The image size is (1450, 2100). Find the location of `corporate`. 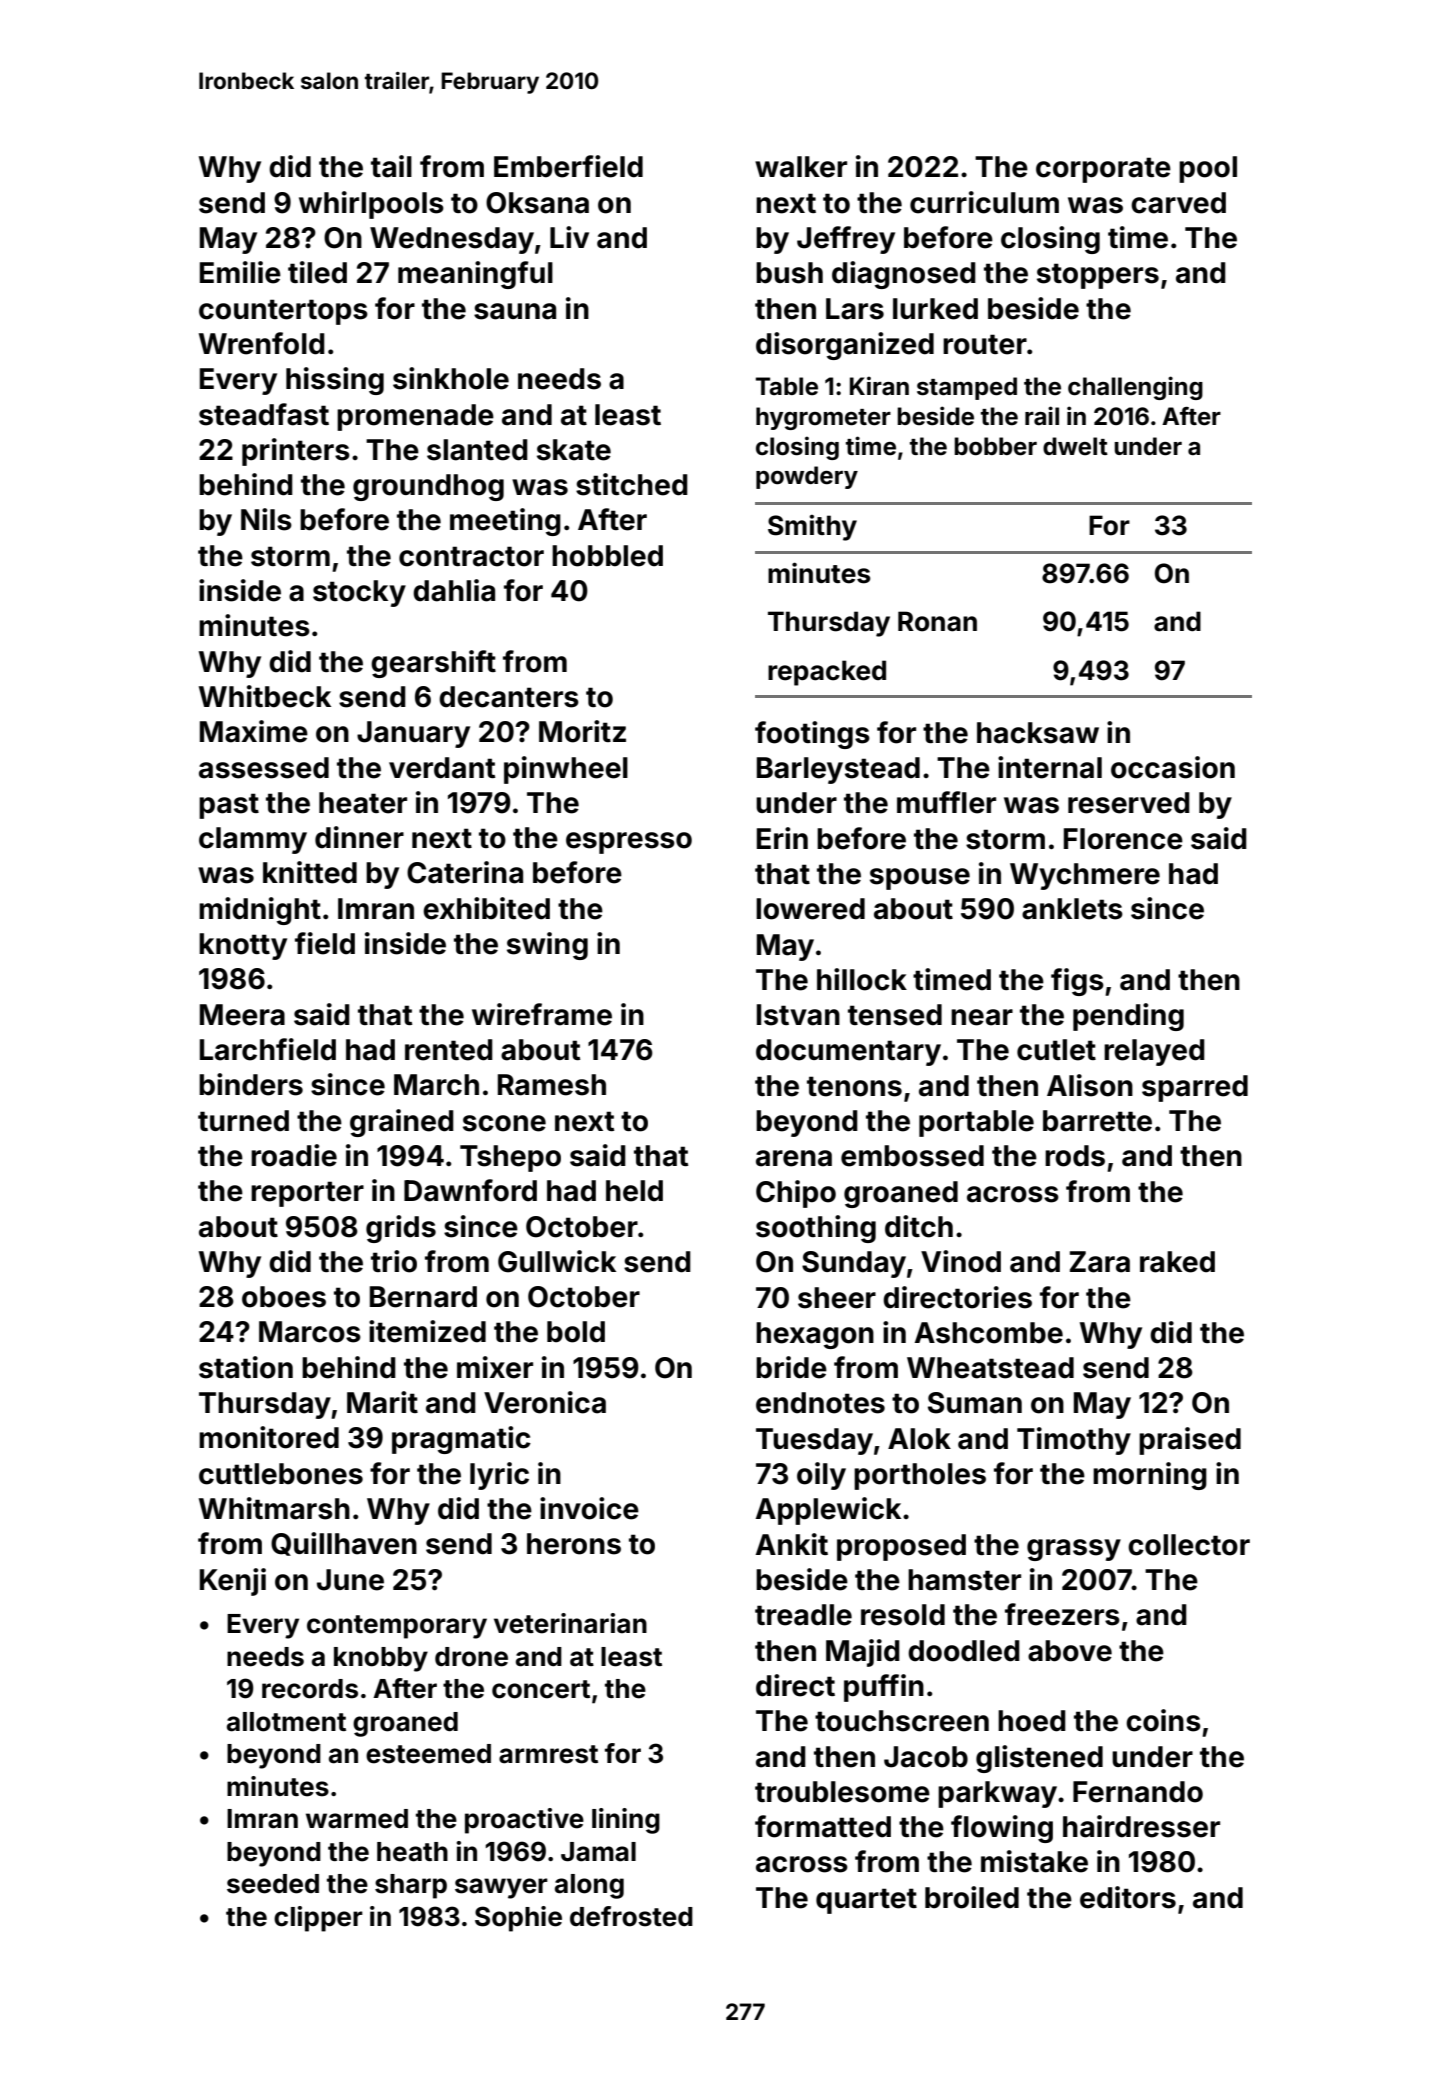

corporate is located at coordinates (1103, 170).
